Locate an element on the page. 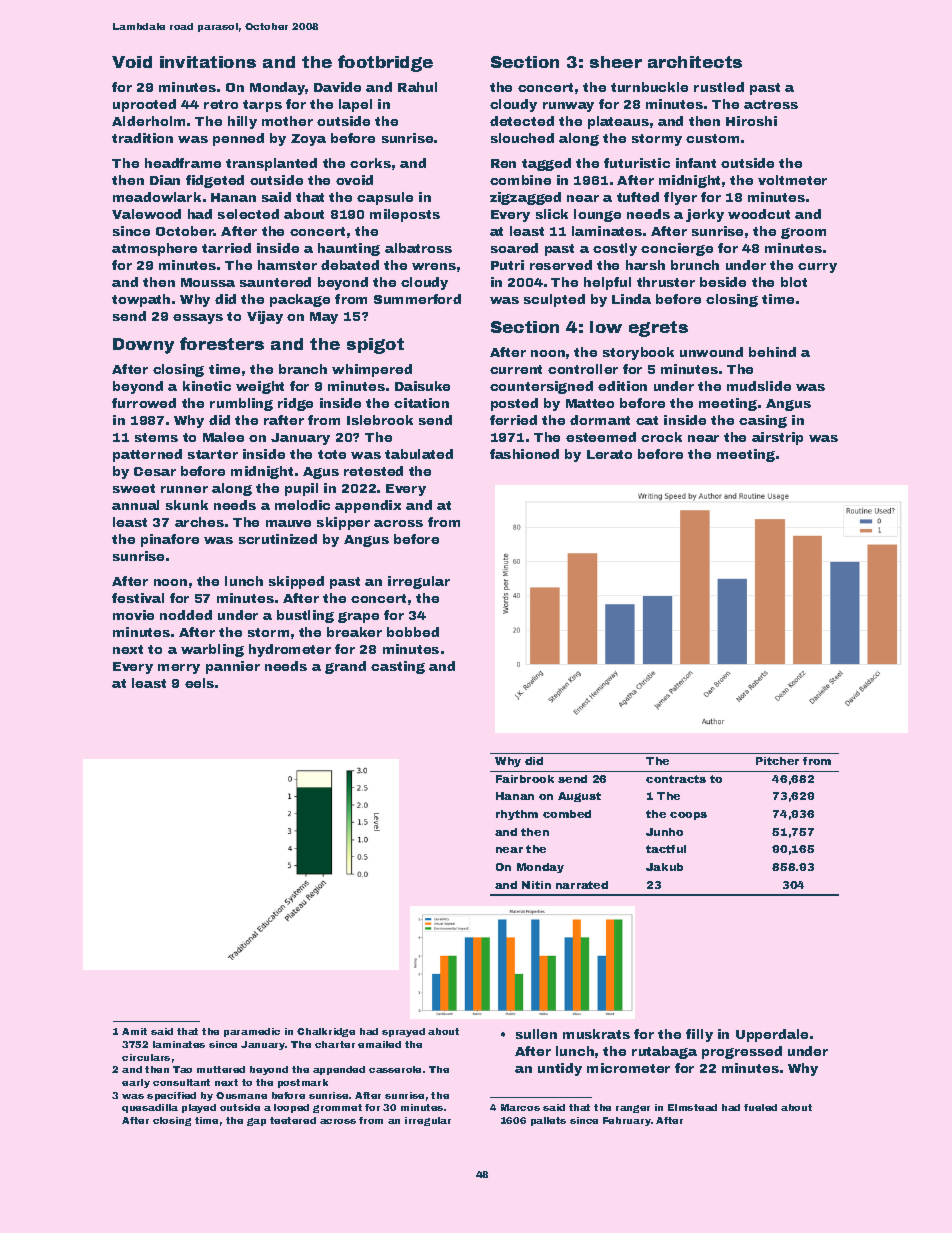 This document has width=952, height=1233. Elmstead is located at coordinates (692, 1107).
